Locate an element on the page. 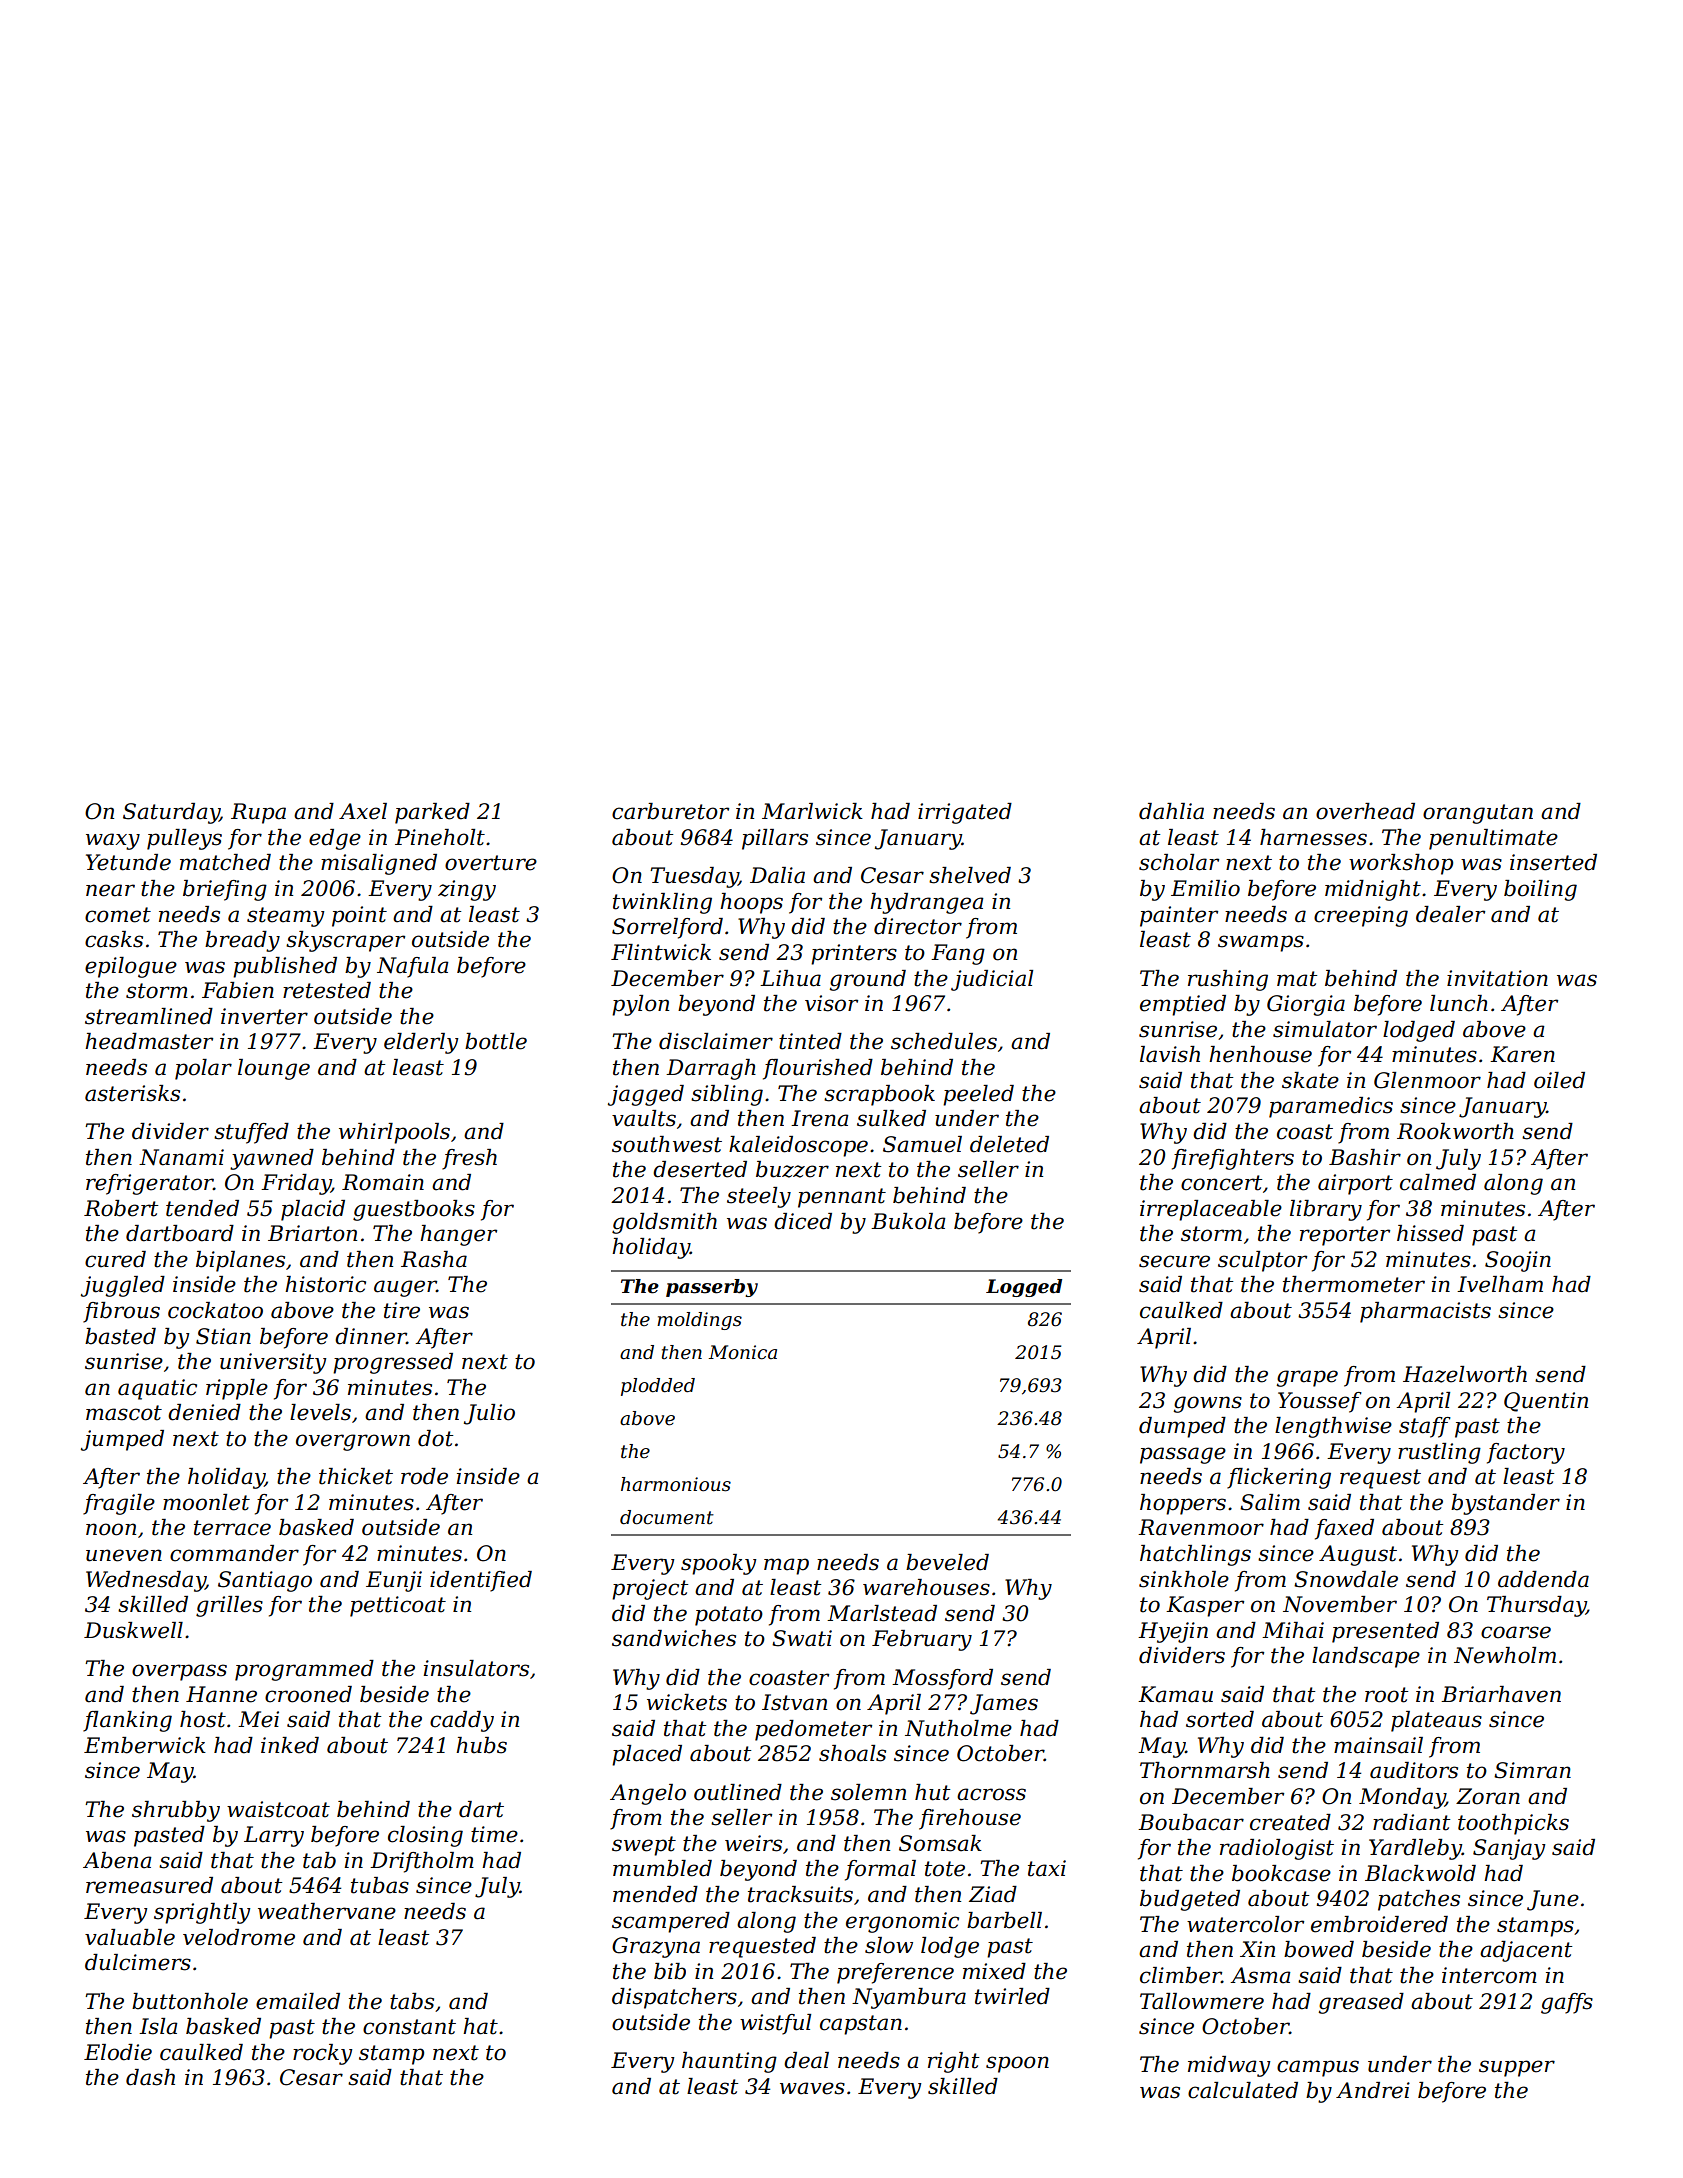 The image size is (1683, 2178). pulleys is located at coordinates (184, 839).
